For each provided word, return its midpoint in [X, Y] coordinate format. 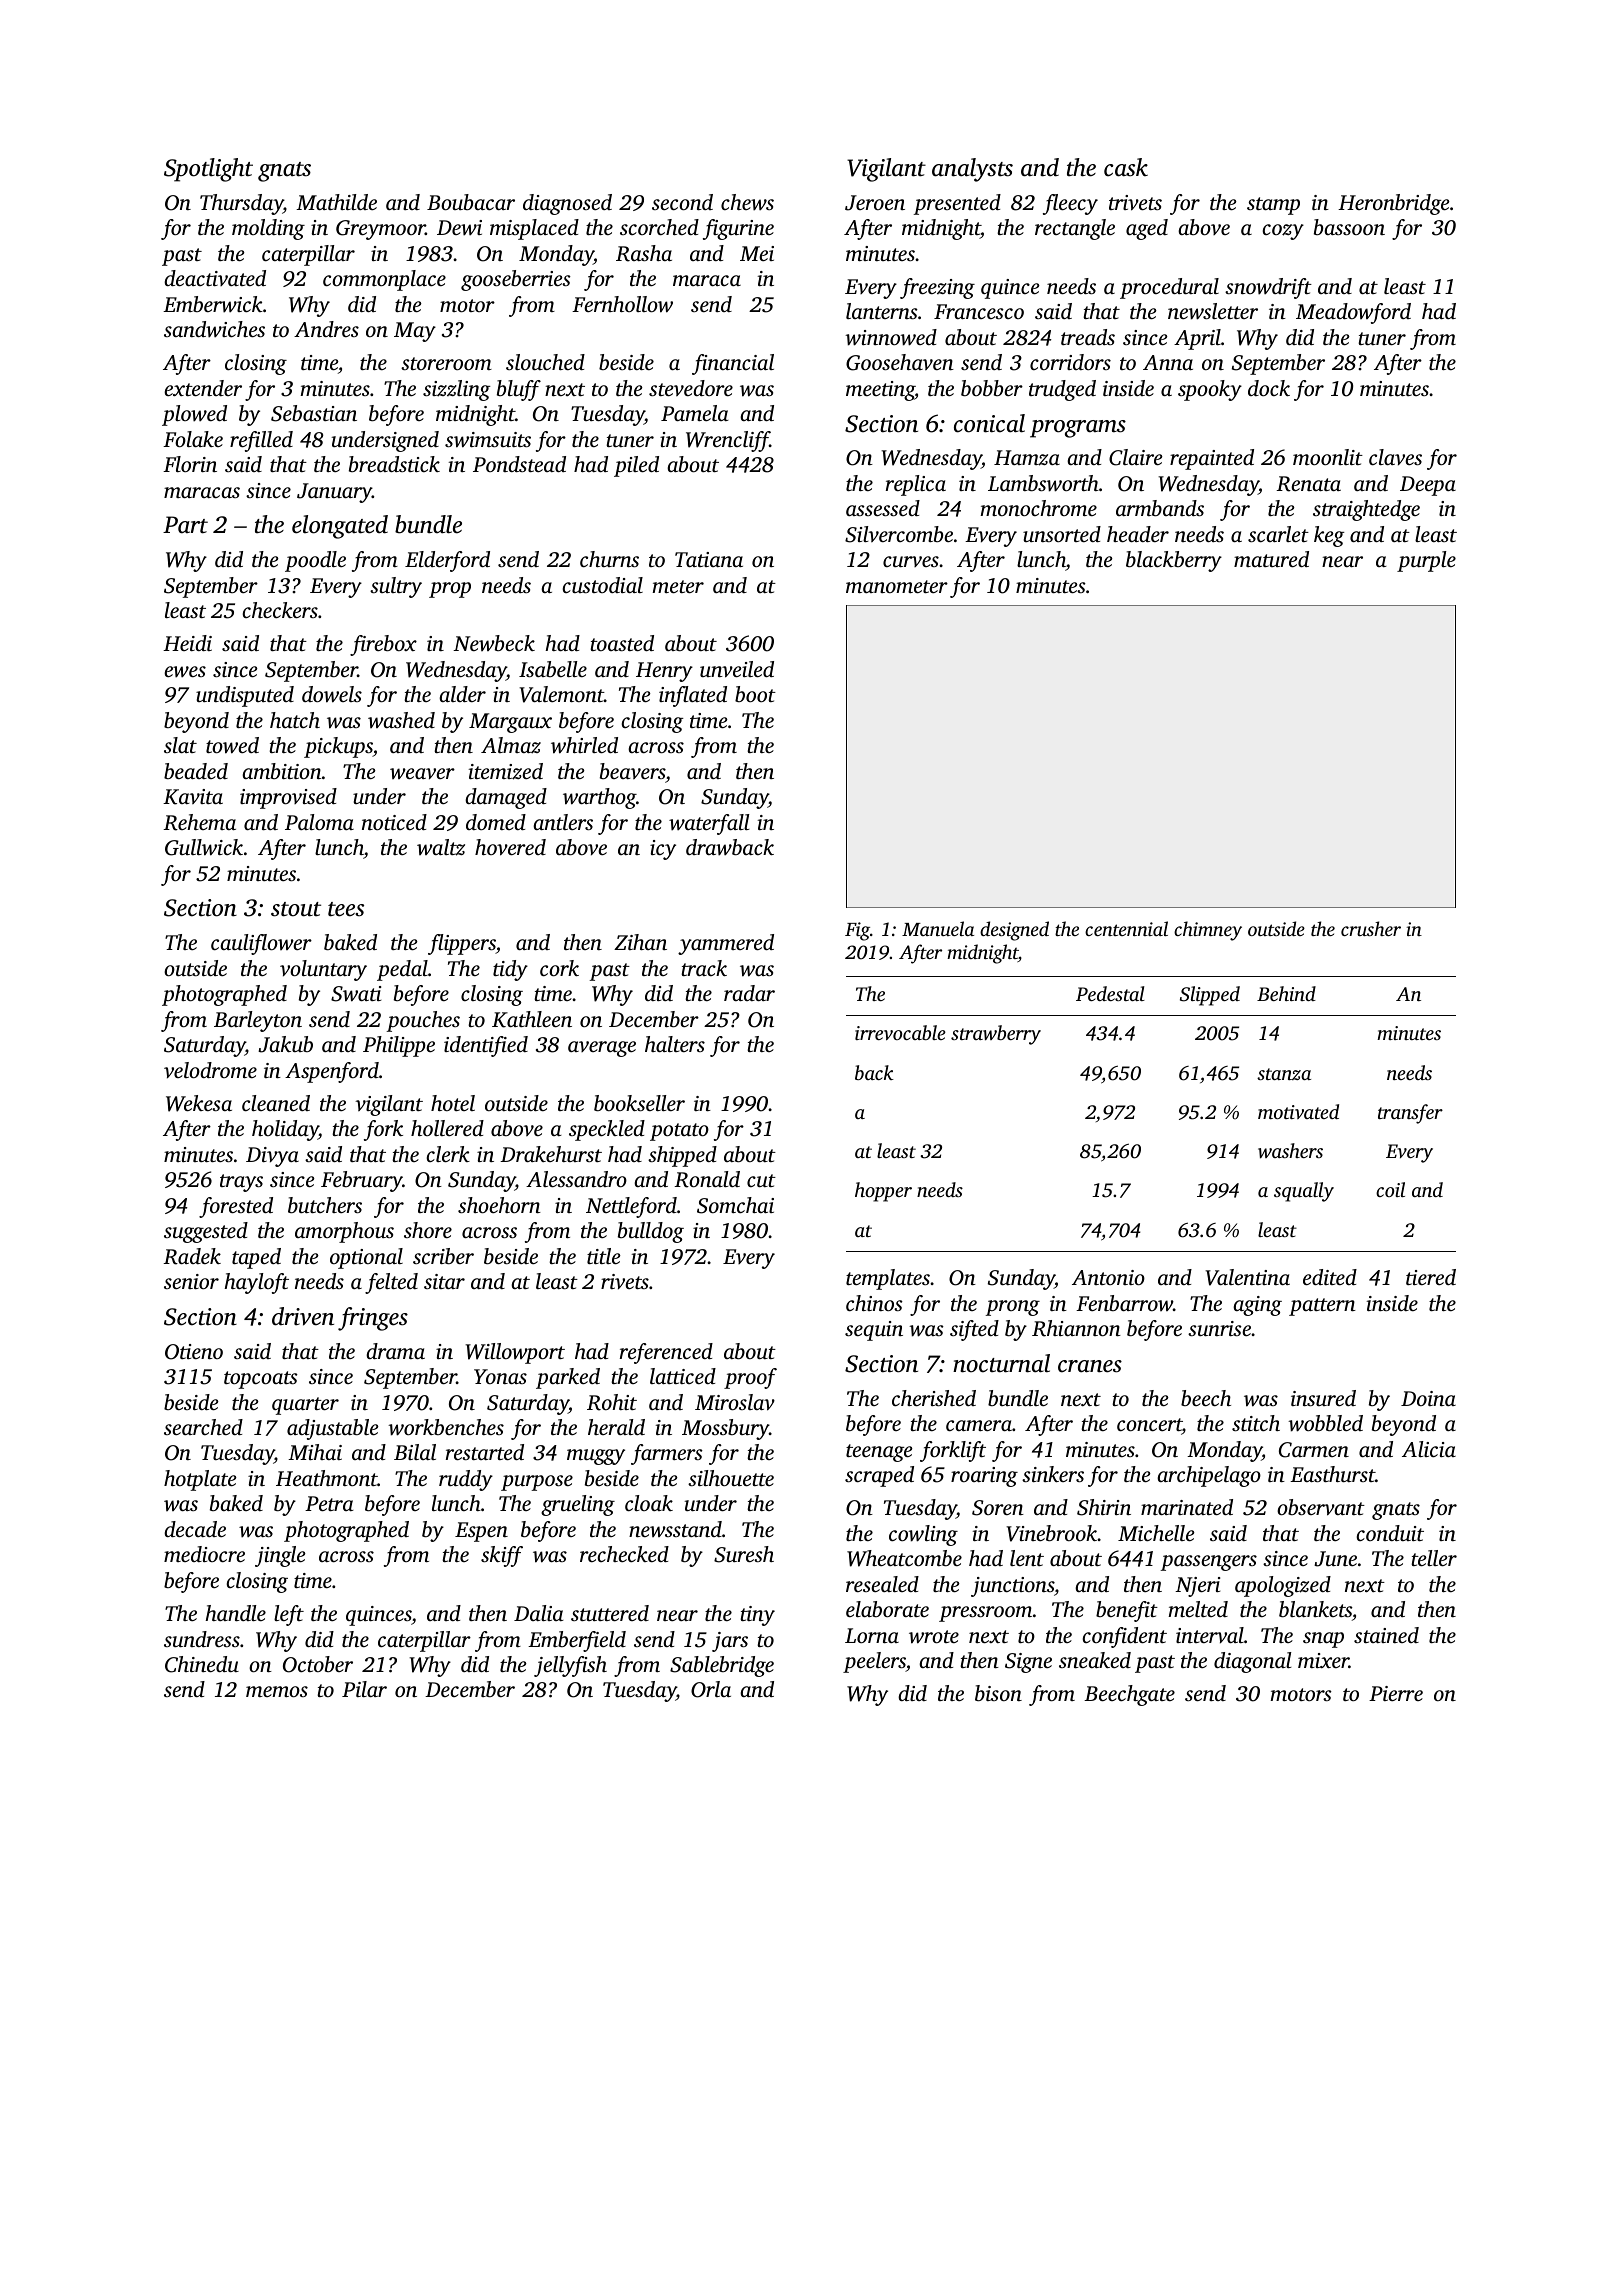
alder [462, 694]
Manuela [938, 928]
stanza [1284, 1074]
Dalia [539, 1613]
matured [1271, 559]
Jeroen [875, 203]
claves [1395, 457]
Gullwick [204, 847]
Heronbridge [1394, 204]
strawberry [996, 1035]
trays [241, 1183]
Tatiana [709, 559]
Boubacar [471, 202]
